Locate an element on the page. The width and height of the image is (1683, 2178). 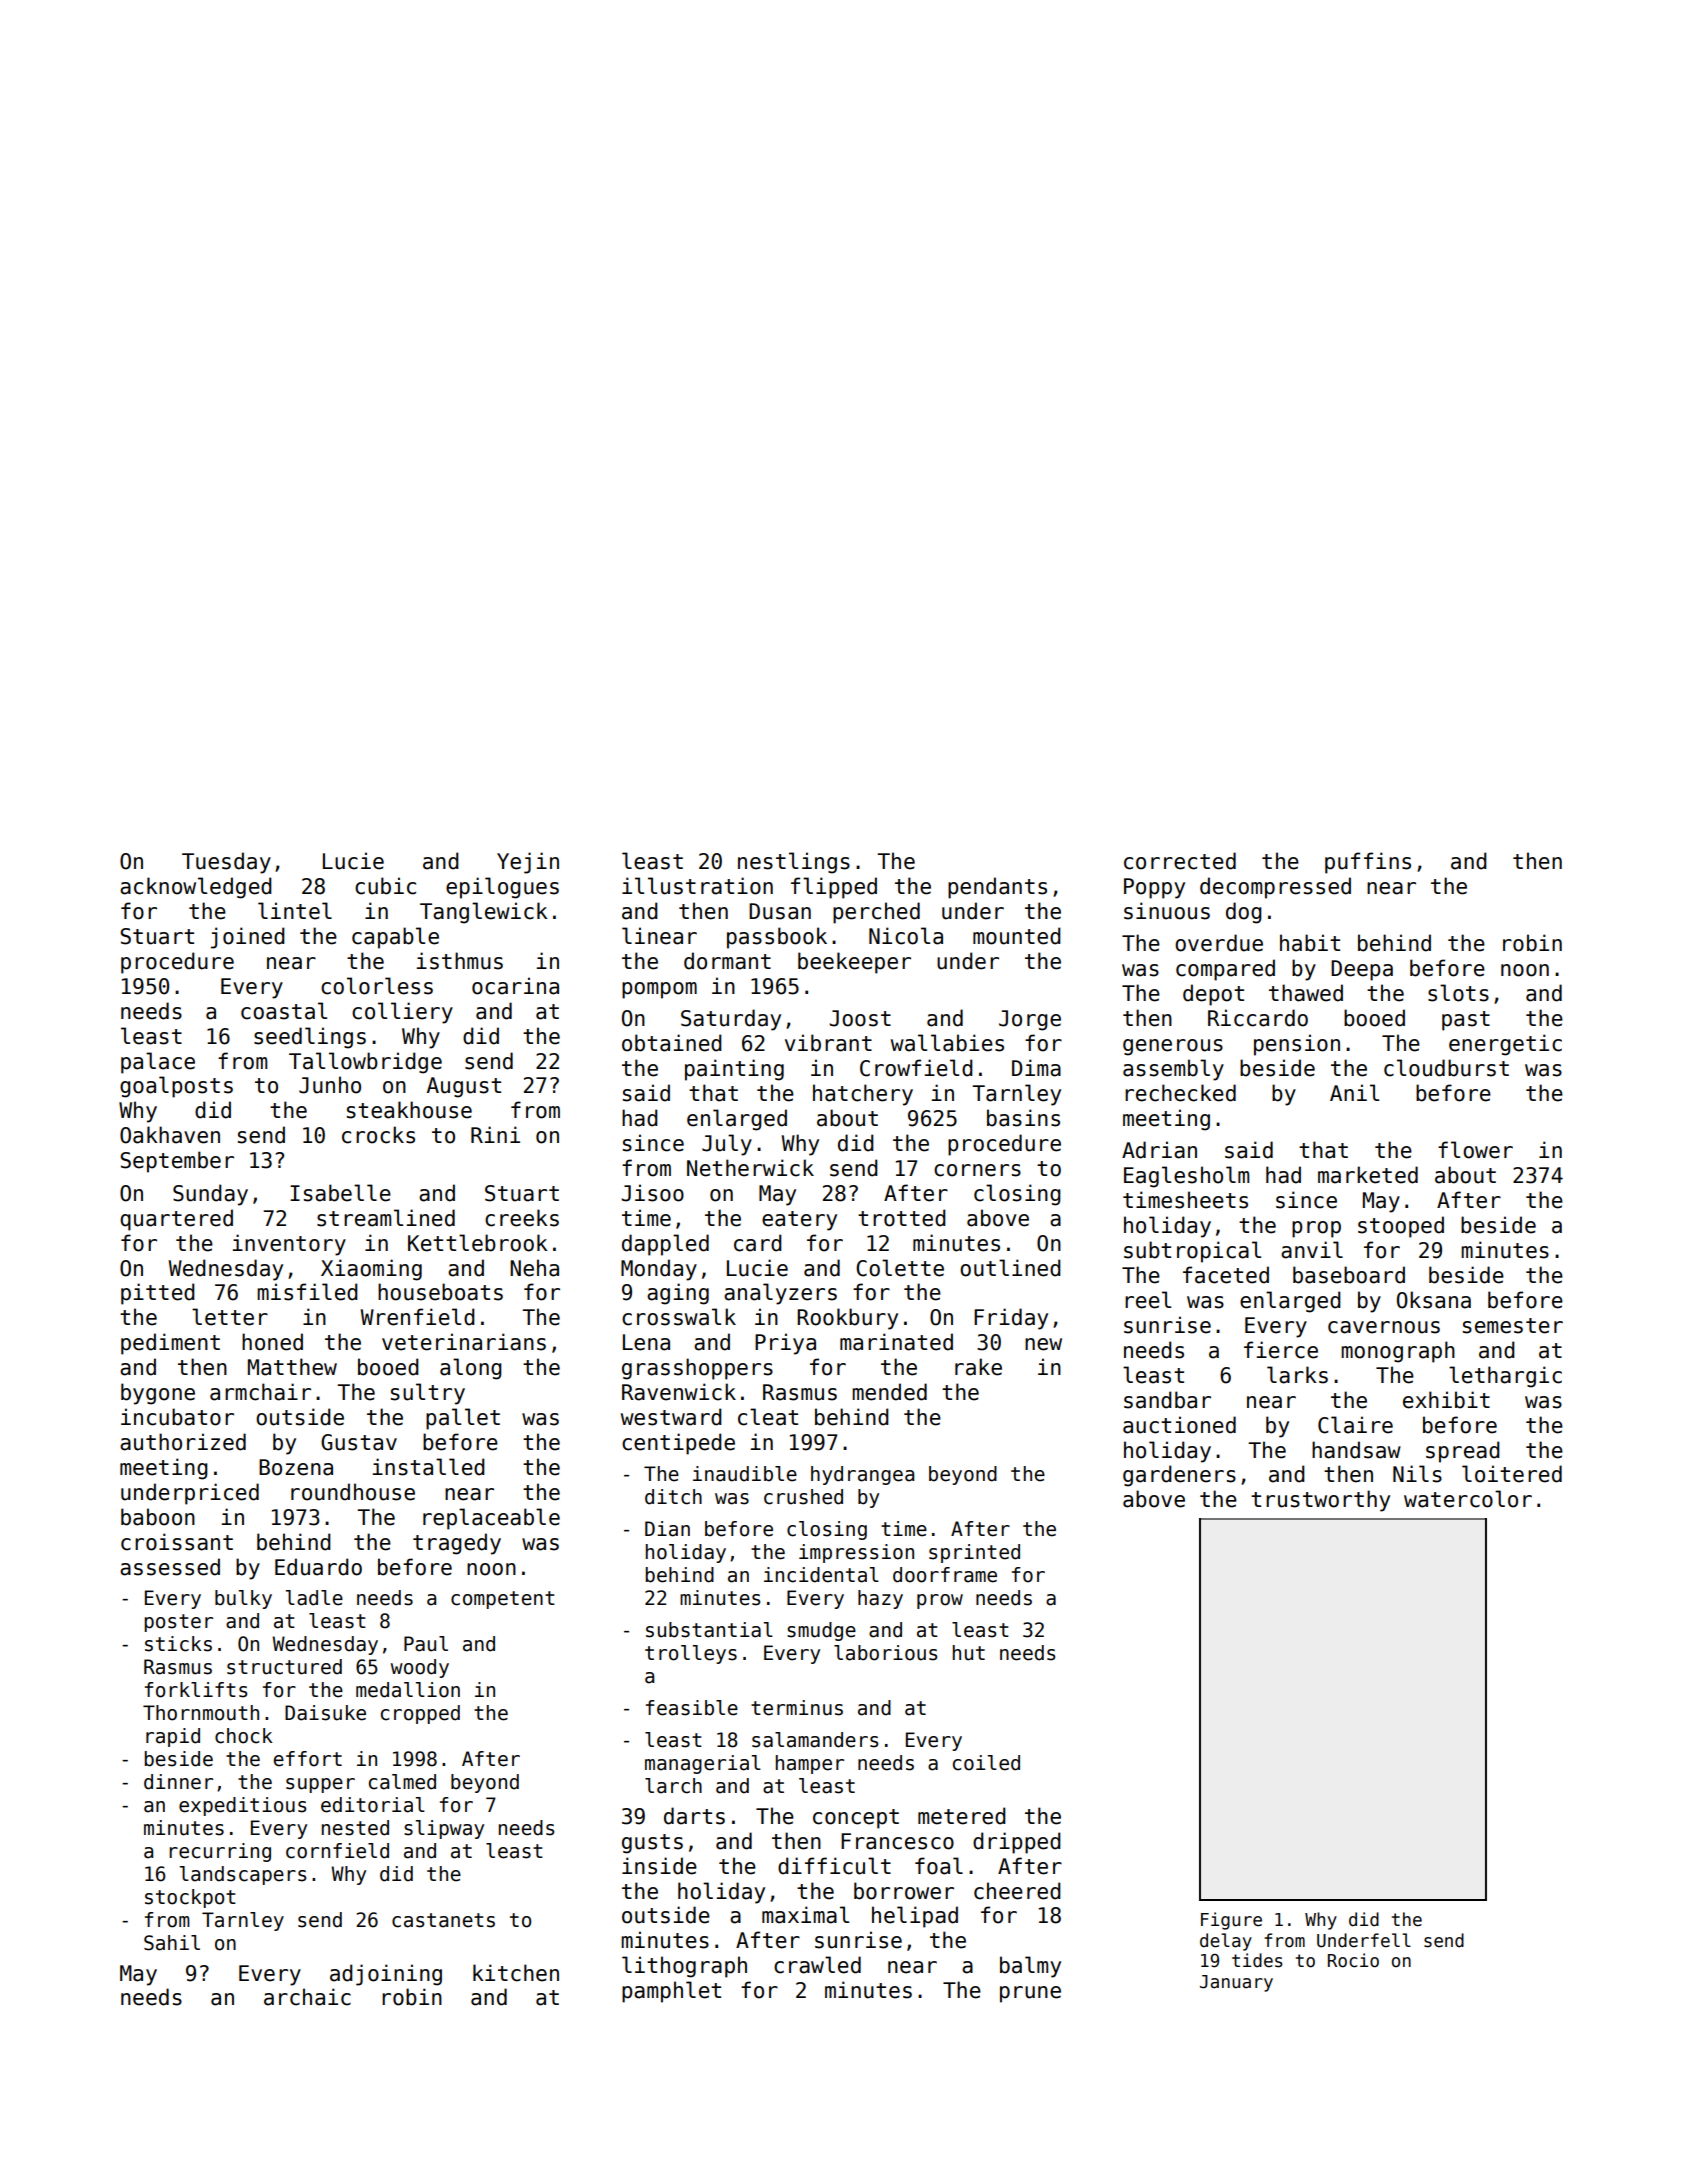
painting is located at coordinates (734, 1070).
